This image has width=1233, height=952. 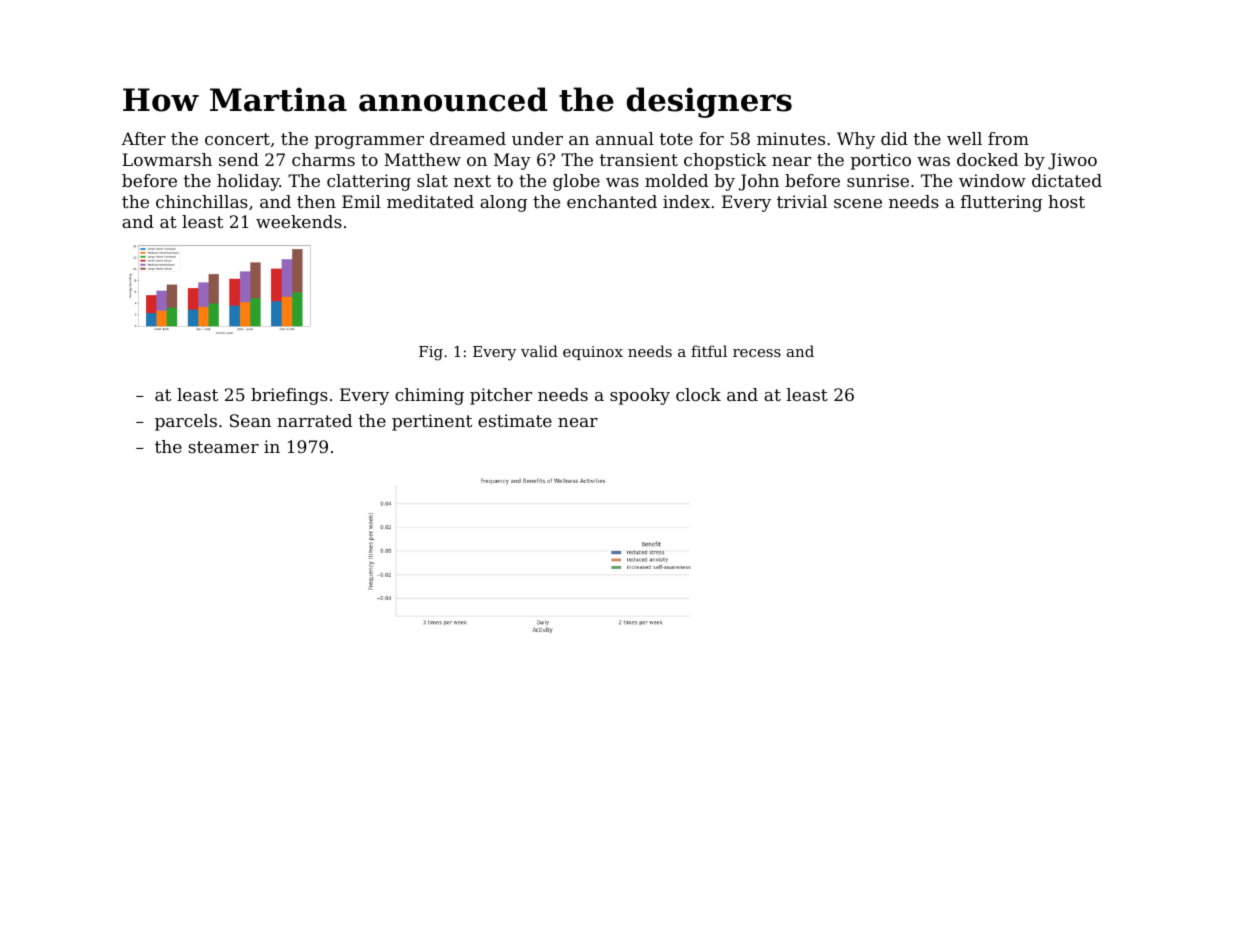 What do you see at coordinates (1008, 138) in the image?
I see `from` at bounding box center [1008, 138].
